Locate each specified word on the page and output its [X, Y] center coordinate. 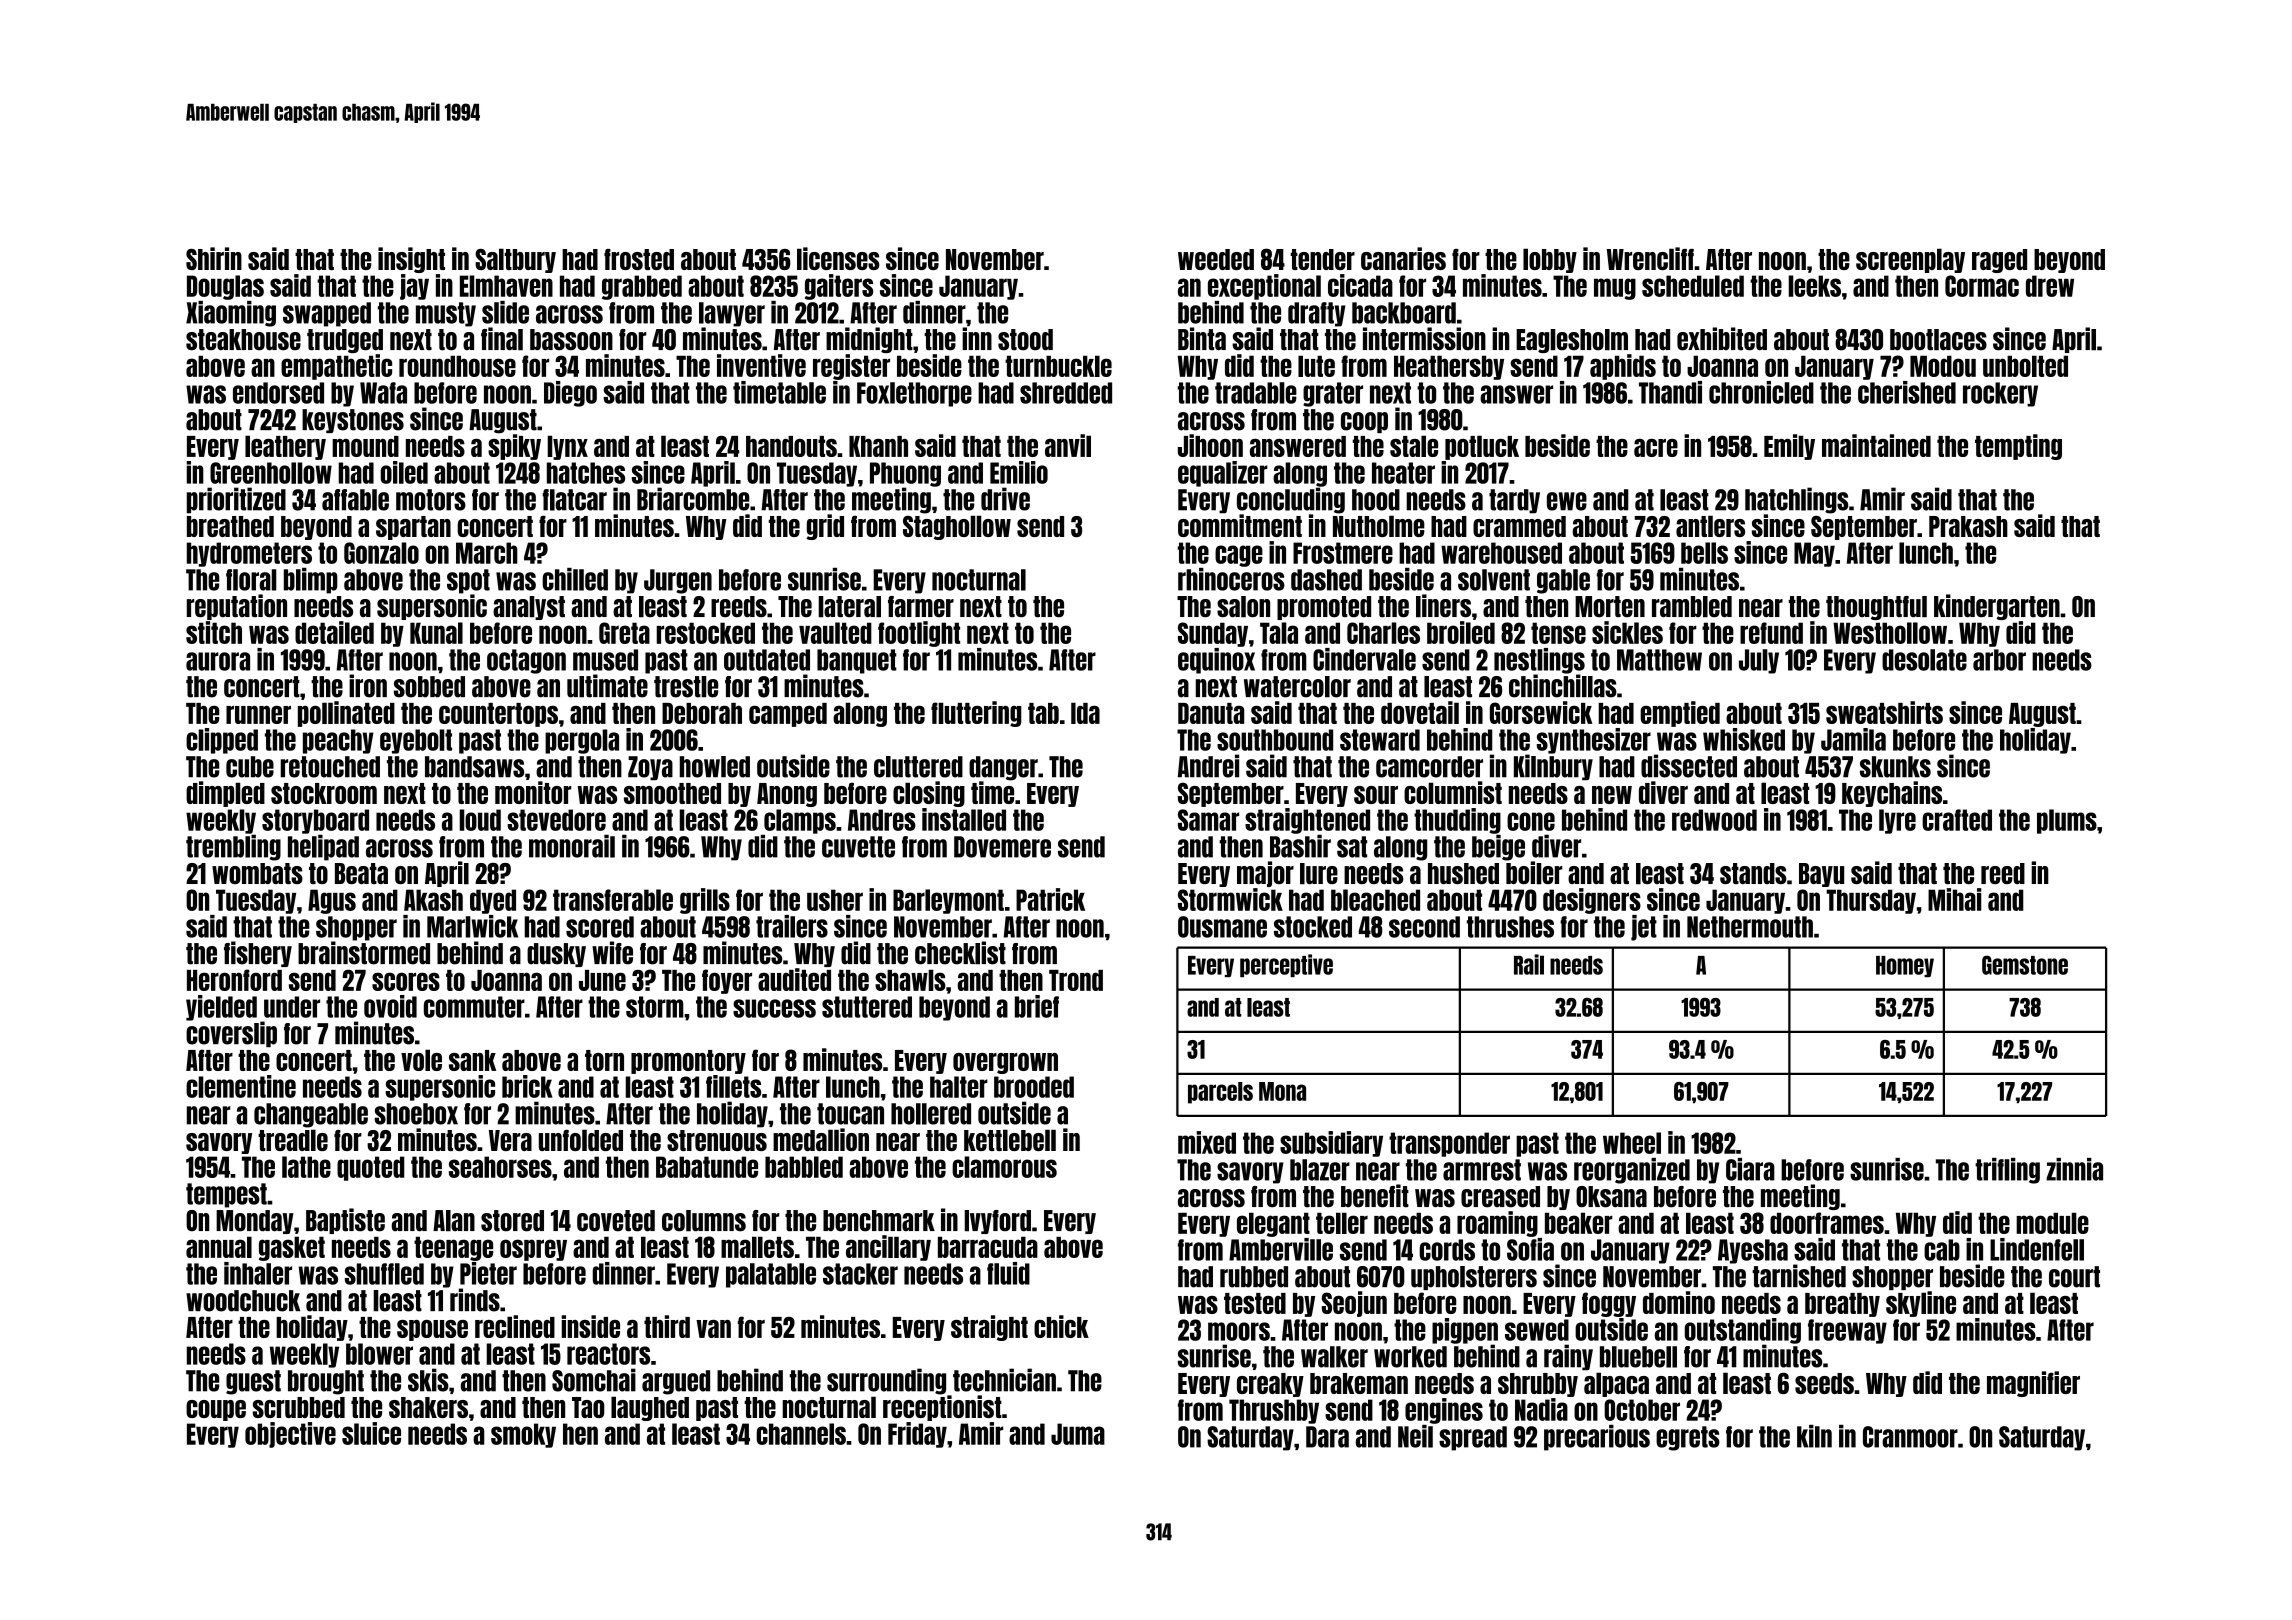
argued [676, 1382]
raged [1999, 261]
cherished [1907, 392]
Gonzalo [381, 553]
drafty [1317, 314]
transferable [613, 900]
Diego [570, 394]
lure [1319, 874]
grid [825, 527]
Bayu [1821, 875]
